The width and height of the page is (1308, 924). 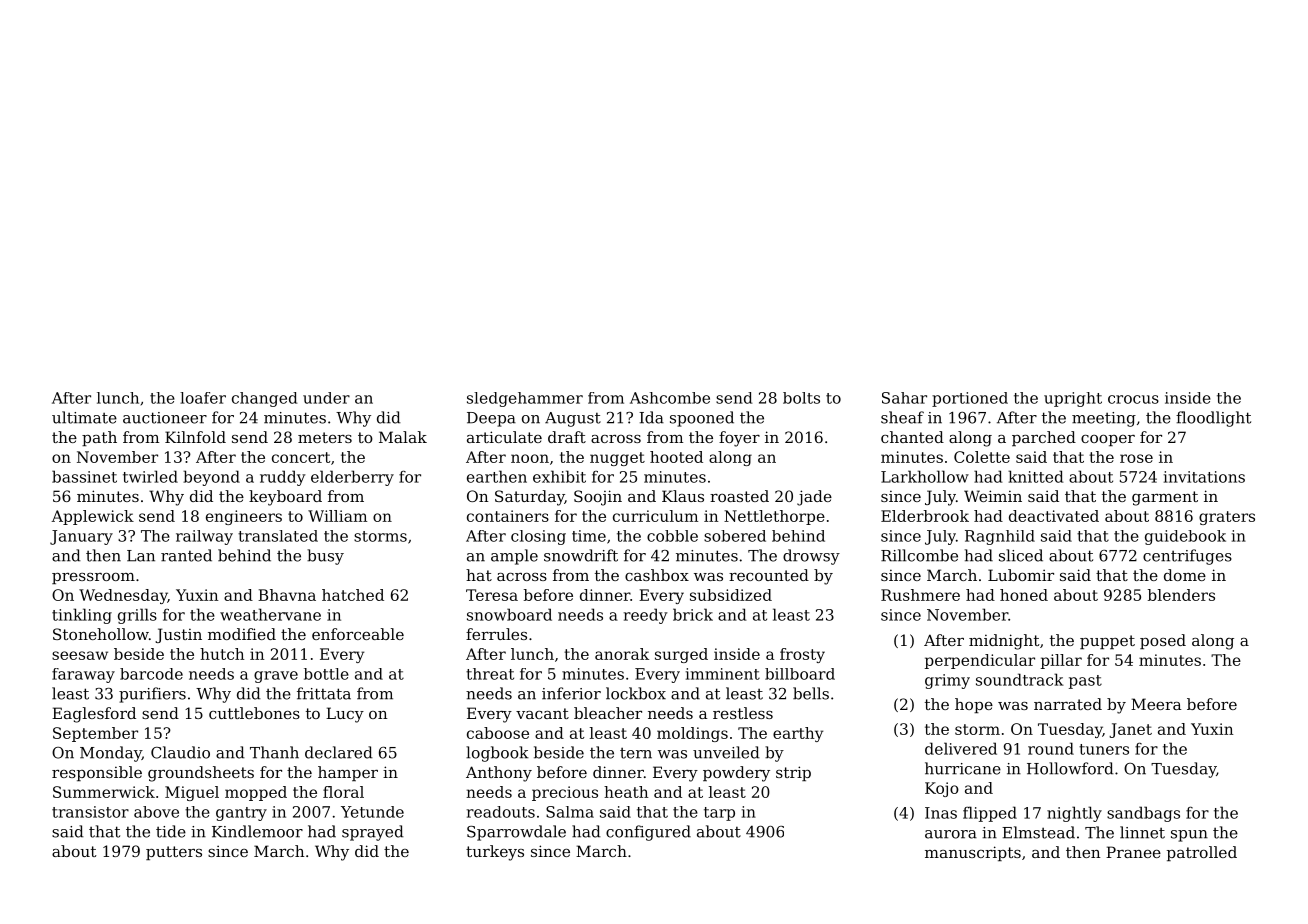 What do you see at coordinates (345, 715) in the page?
I see `Lucy` at bounding box center [345, 715].
